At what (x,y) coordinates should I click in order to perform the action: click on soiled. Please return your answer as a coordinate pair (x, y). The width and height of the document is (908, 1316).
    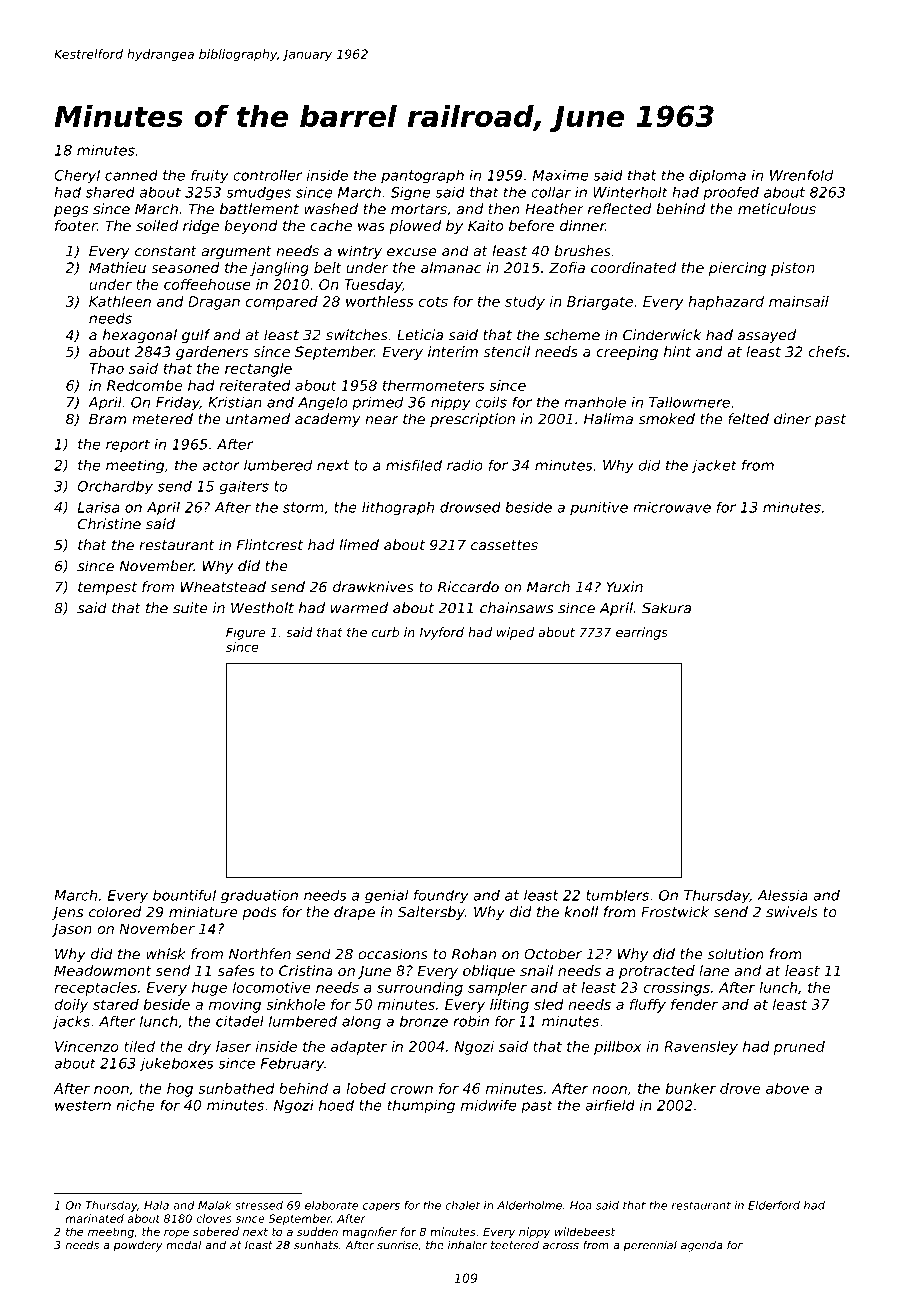
    Looking at the image, I should click on (157, 225).
